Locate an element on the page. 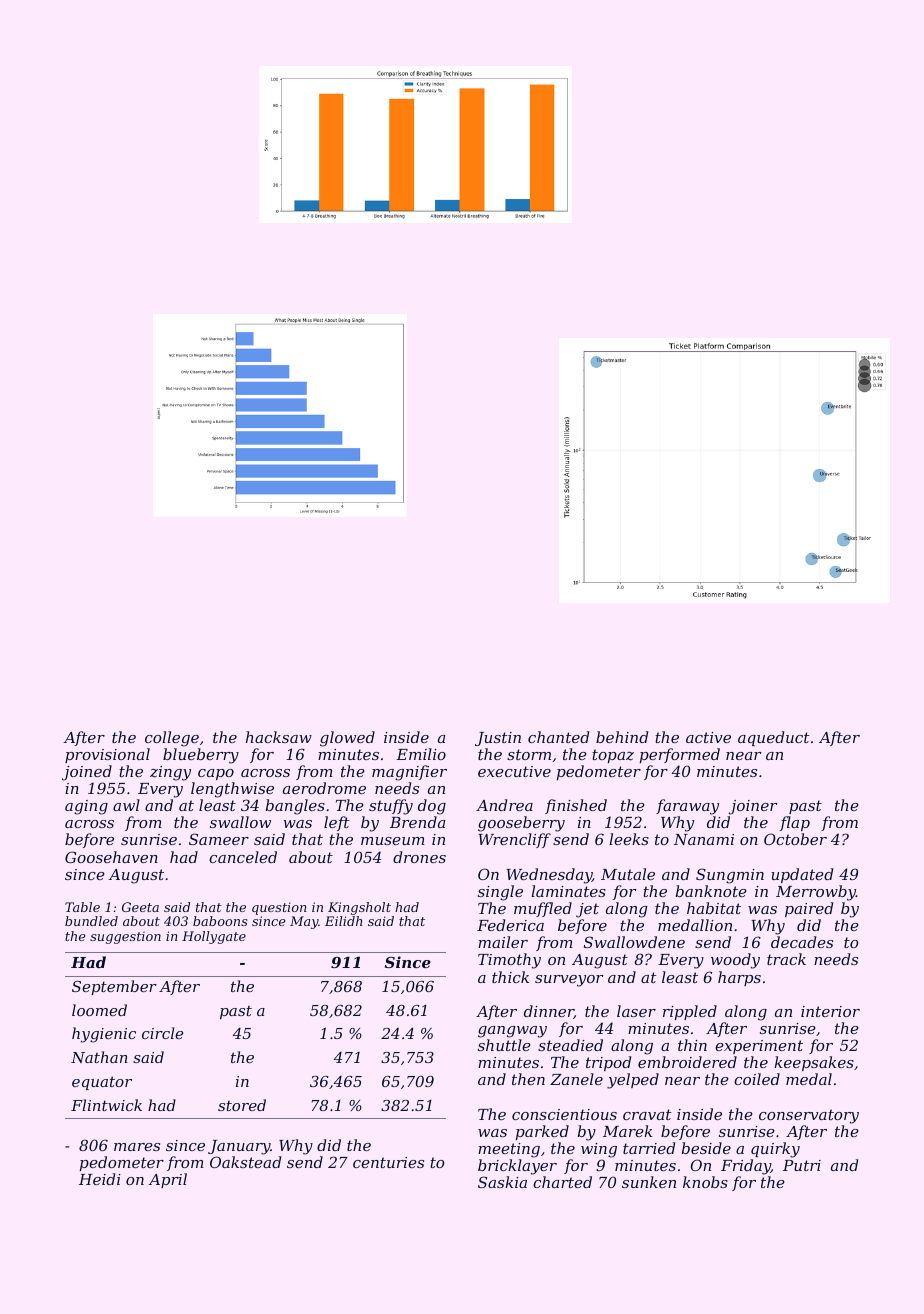  loomed is located at coordinates (99, 1010).
